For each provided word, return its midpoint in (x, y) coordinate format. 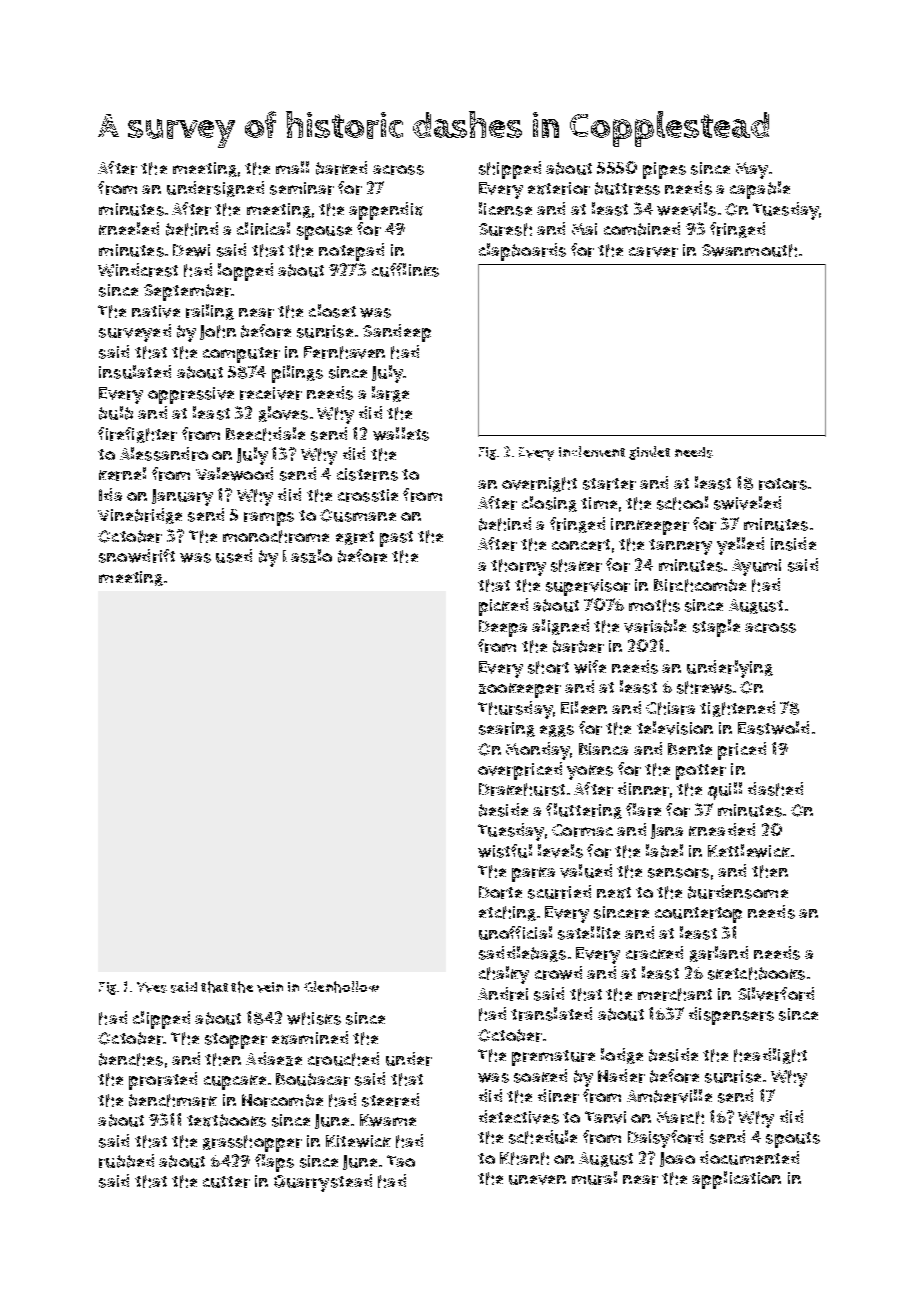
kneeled (129, 228)
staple (716, 628)
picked (503, 607)
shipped (510, 170)
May (752, 170)
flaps (274, 1163)
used (234, 556)
